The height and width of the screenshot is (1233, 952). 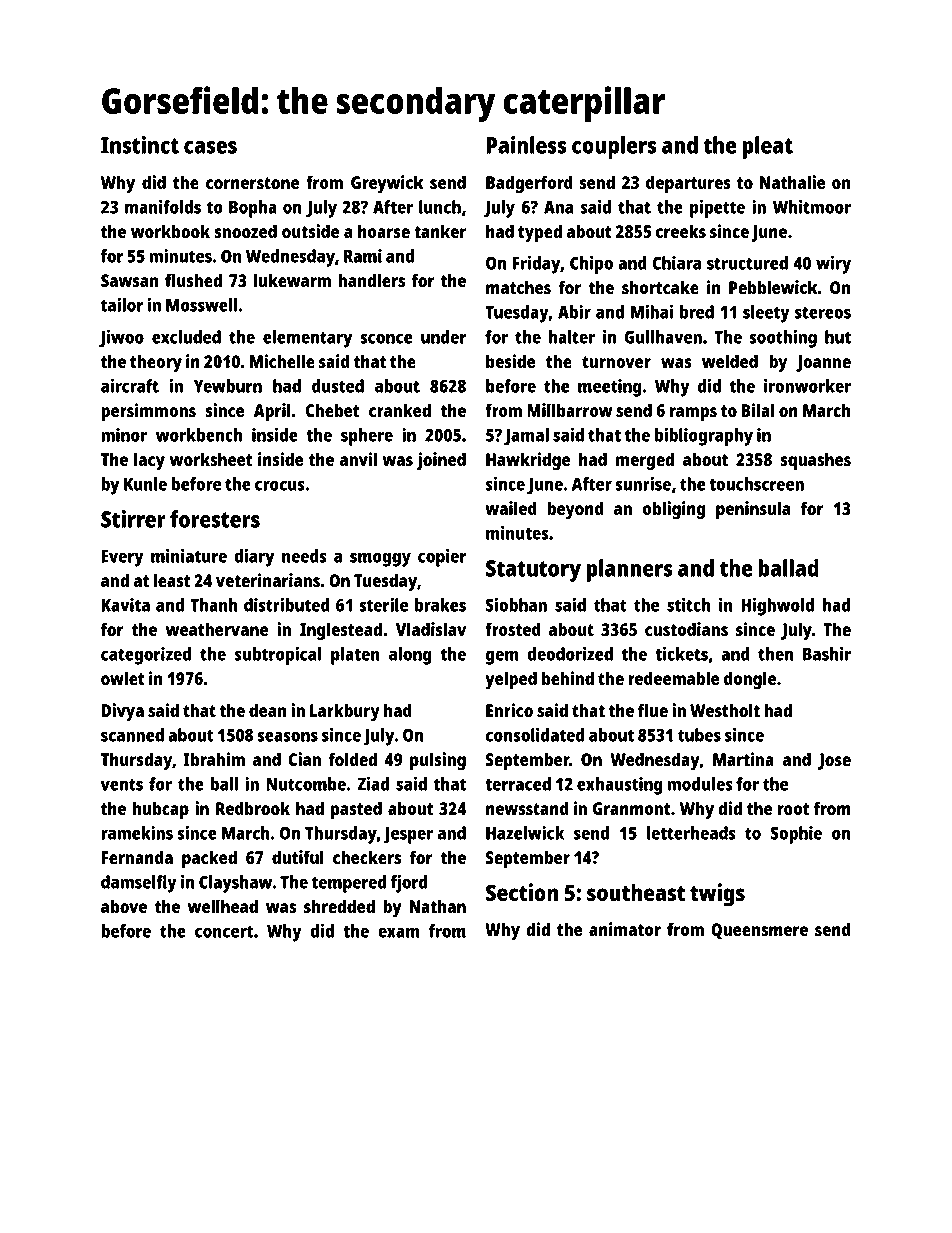 I want to click on Bashir, so click(x=827, y=654).
